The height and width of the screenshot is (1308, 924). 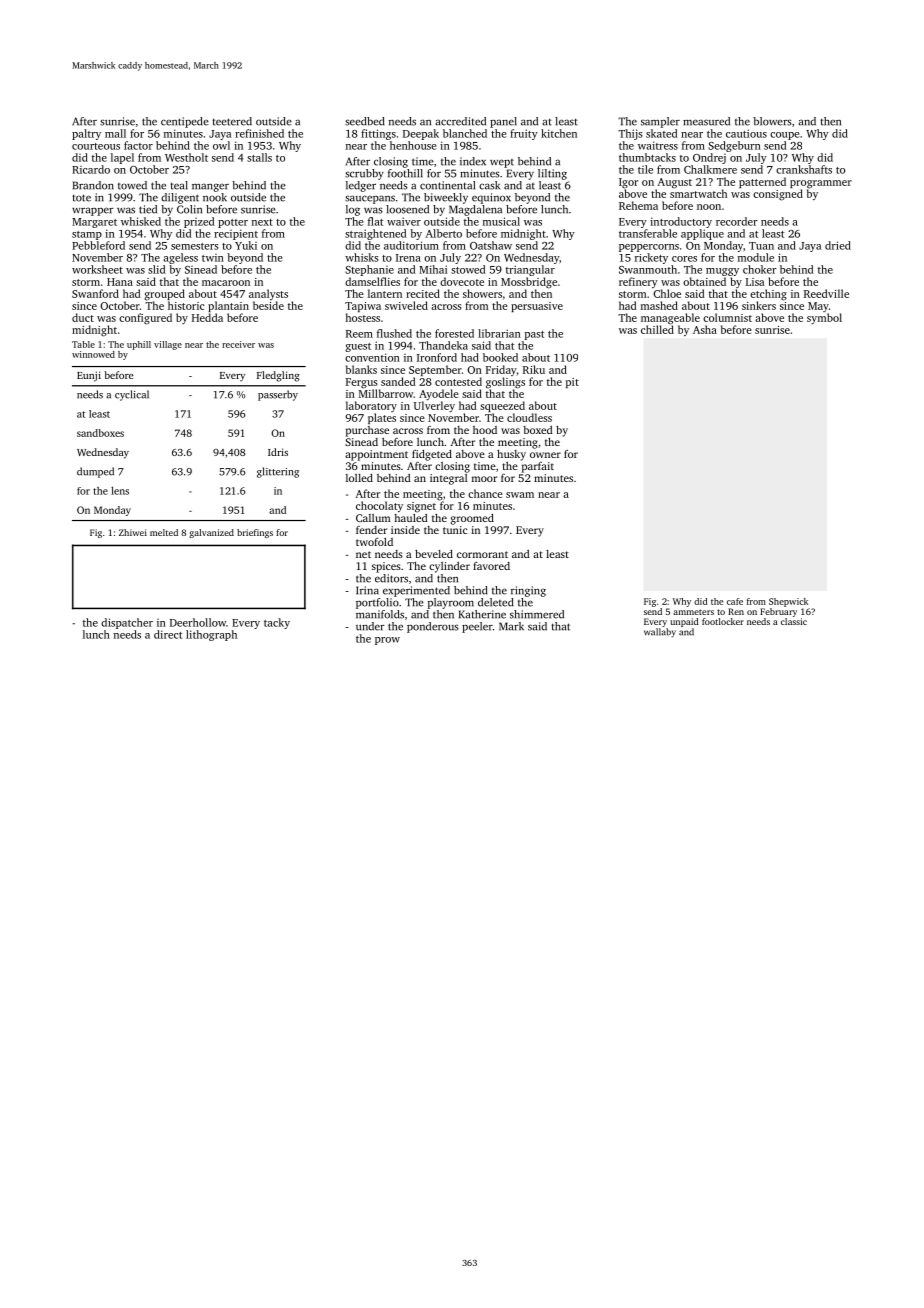 What do you see at coordinates (211, 635) in the screenshot?
I see `lithograph` at bounding box center [211, 635].
